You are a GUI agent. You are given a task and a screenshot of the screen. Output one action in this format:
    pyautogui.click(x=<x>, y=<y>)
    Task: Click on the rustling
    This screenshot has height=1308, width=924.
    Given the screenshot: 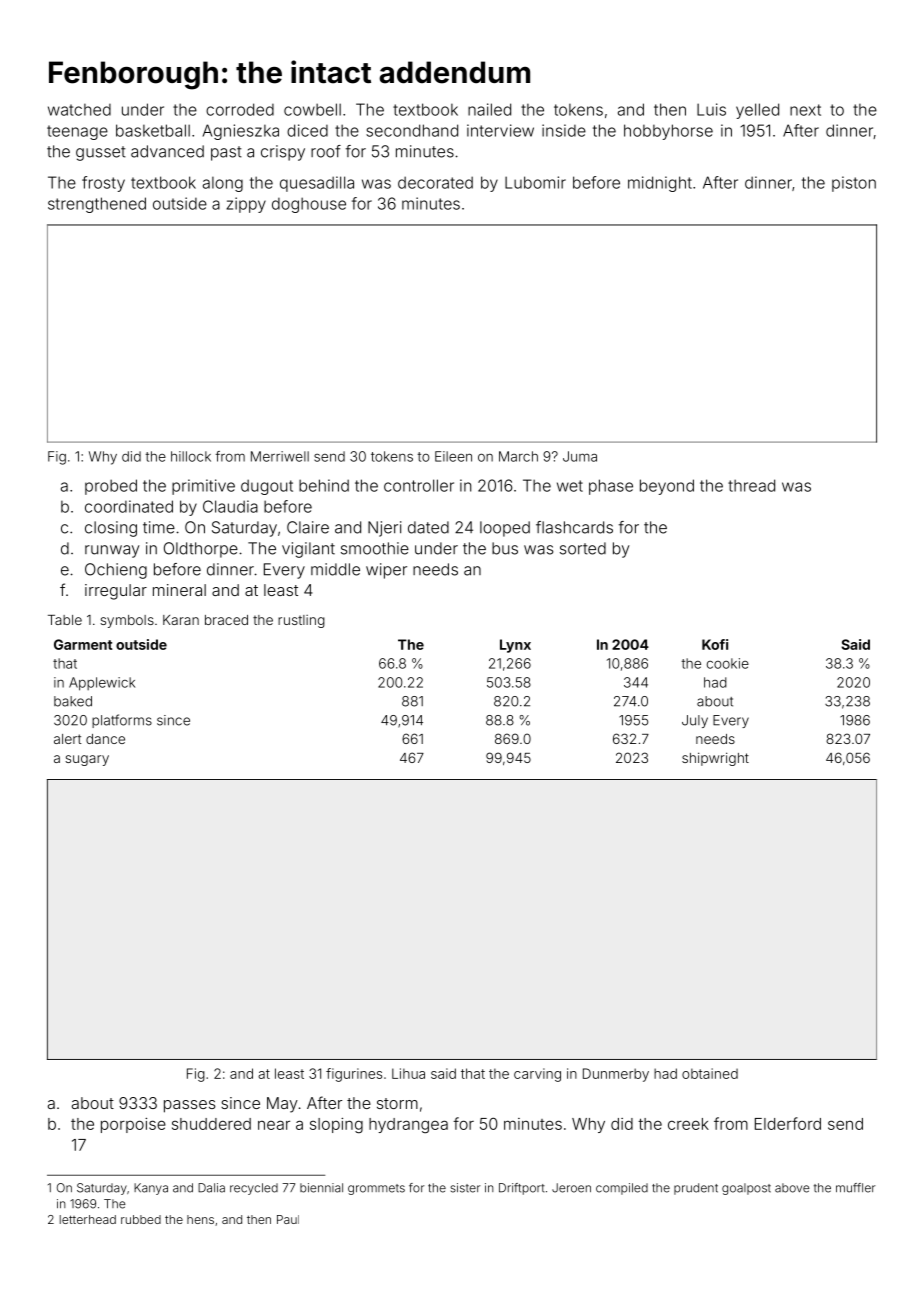 What is the action you would take?
    pyautogui.click(x=301, y=621)
